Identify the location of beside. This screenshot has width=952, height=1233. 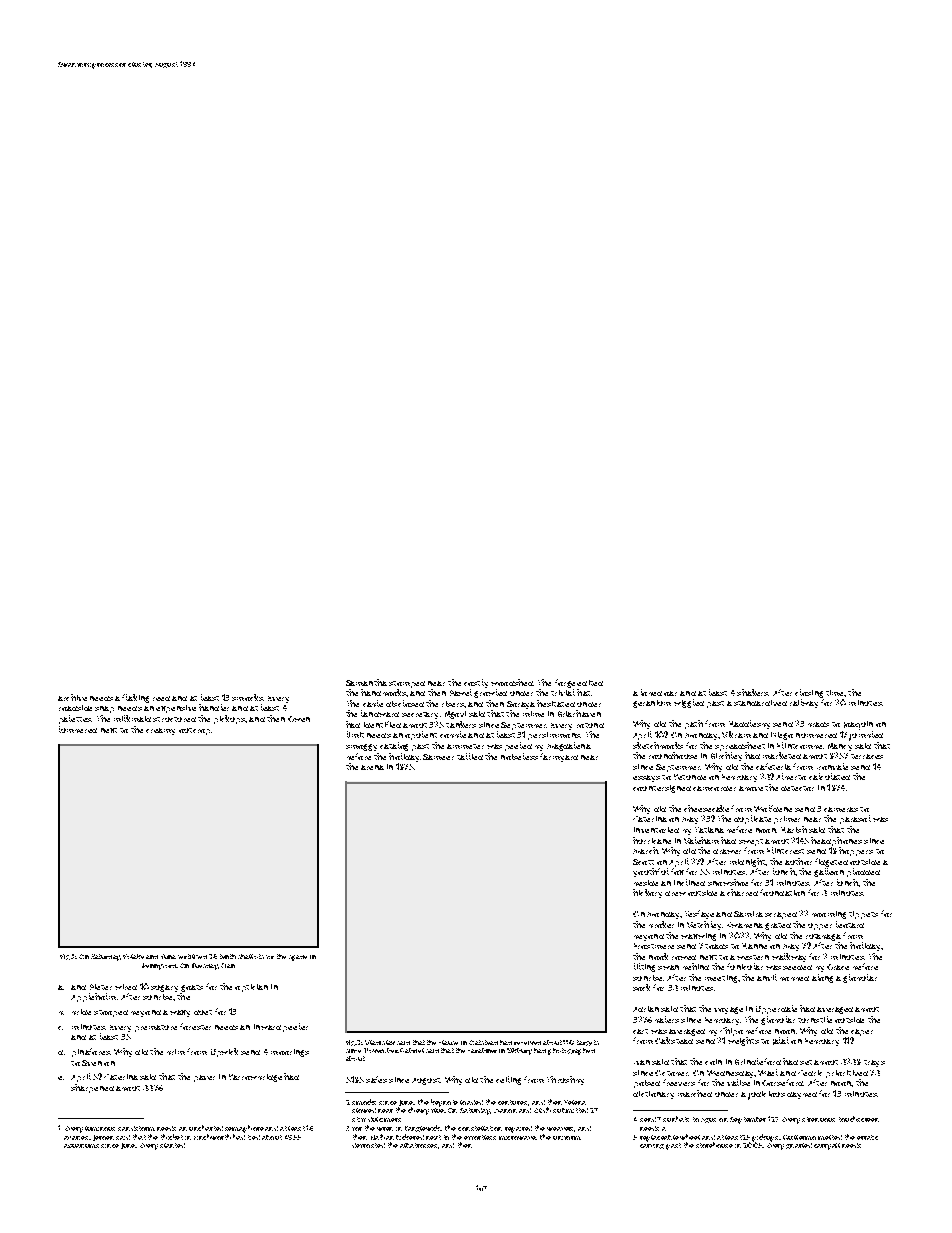
(646, 883).
